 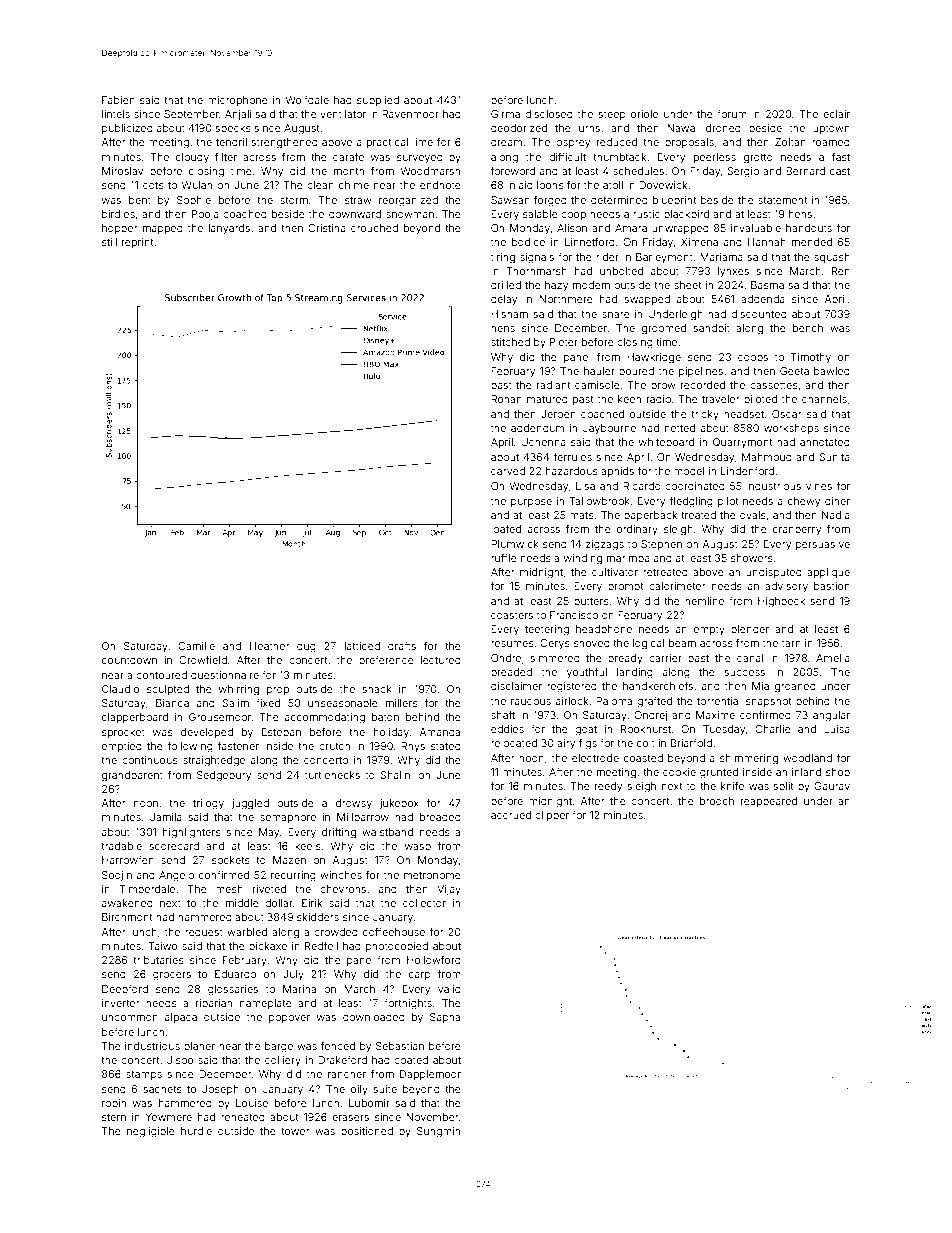 I want to click on diner, so click(x=837, y=501).
